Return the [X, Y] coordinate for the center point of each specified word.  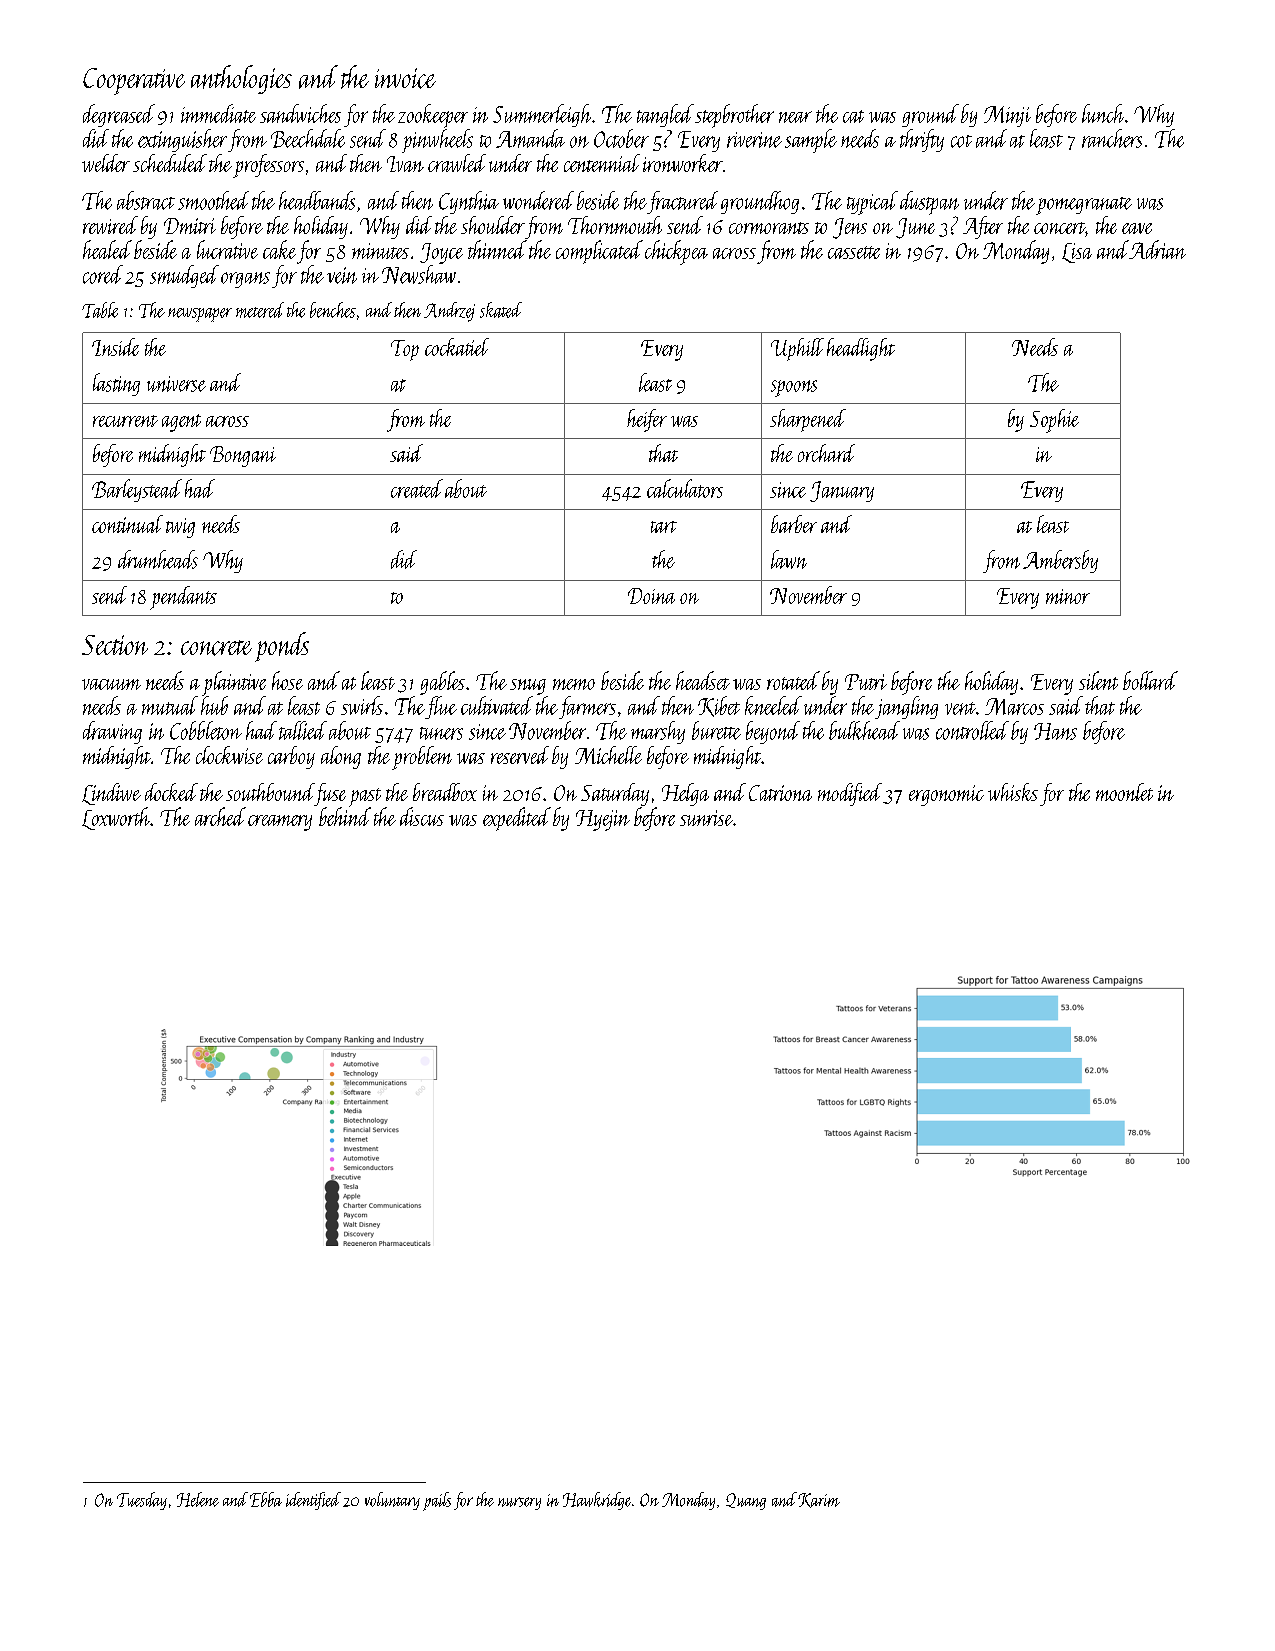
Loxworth [116, 818]
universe [176, 384]
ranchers [1112, 138]
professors [268, 166]
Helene [198, 1499]
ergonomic [946, 795]
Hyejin [603, 820]
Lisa [1077, 253]
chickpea [676, 252]
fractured [682, 202]
